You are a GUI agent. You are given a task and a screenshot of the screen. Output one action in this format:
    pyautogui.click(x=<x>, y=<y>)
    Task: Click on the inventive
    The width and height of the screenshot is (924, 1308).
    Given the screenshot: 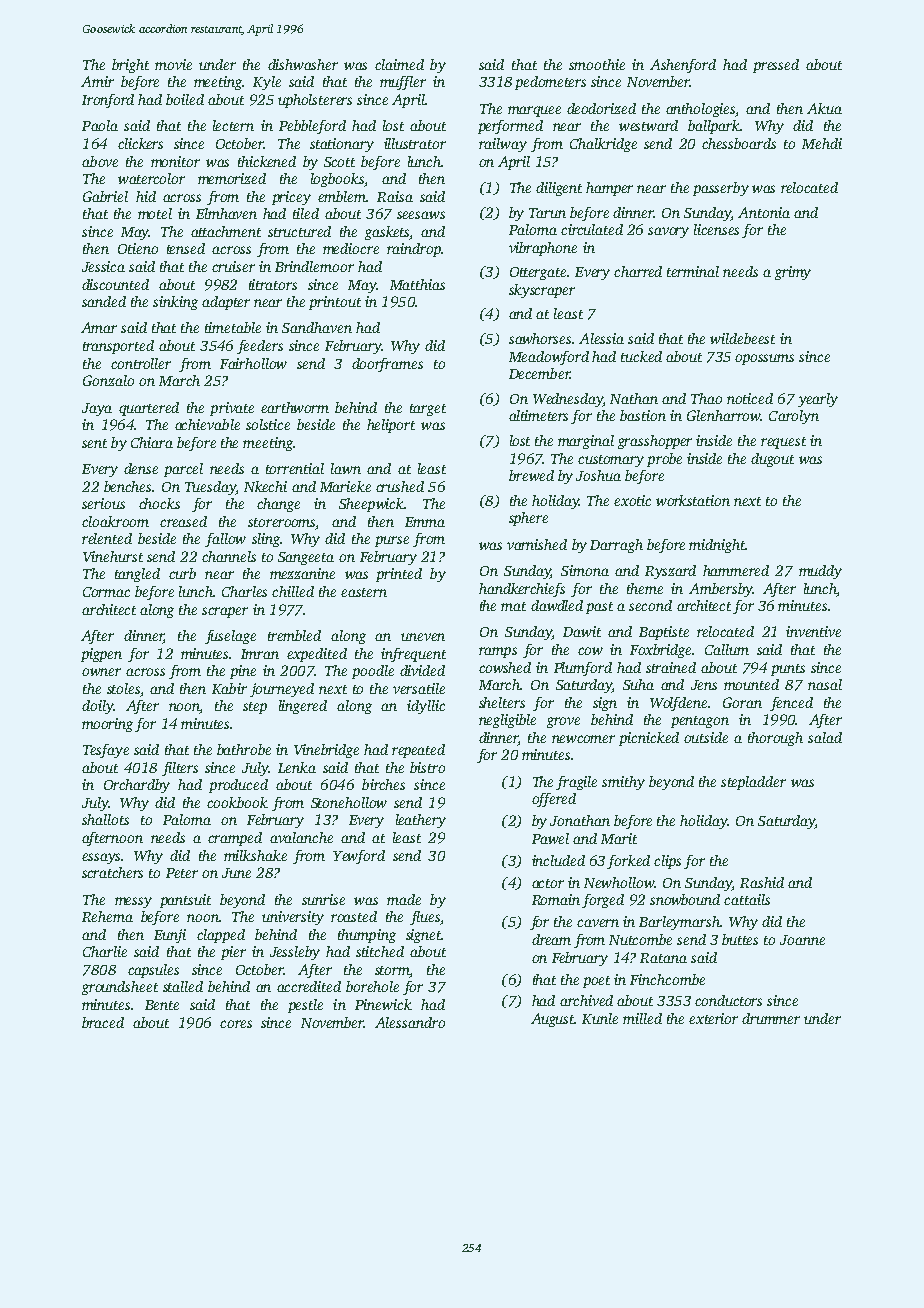 What is the action you would take?
    pyautogui.click(x=813, y=631)
